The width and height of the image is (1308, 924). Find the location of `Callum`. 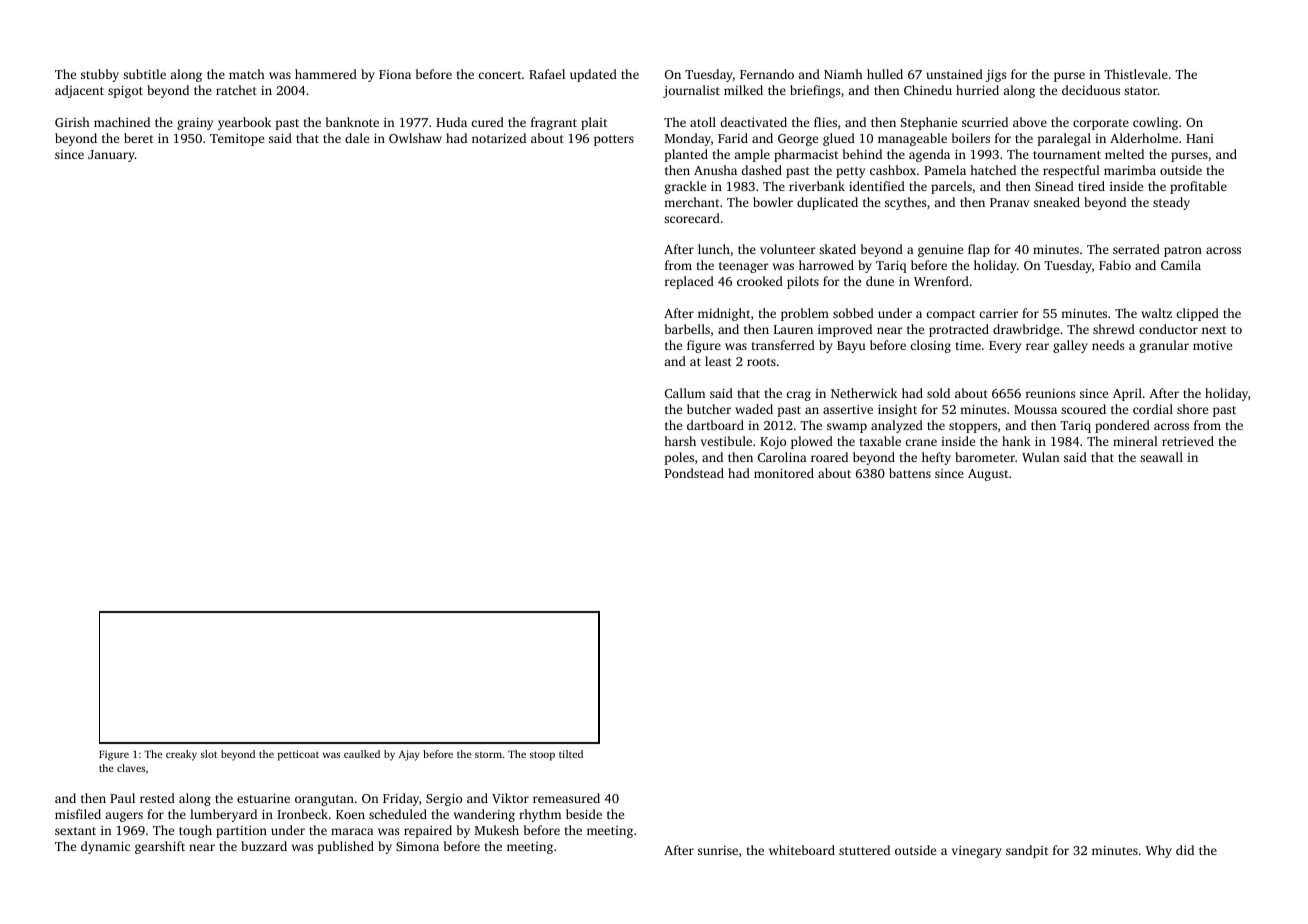

Callum is located at coordinates (685, 393).
